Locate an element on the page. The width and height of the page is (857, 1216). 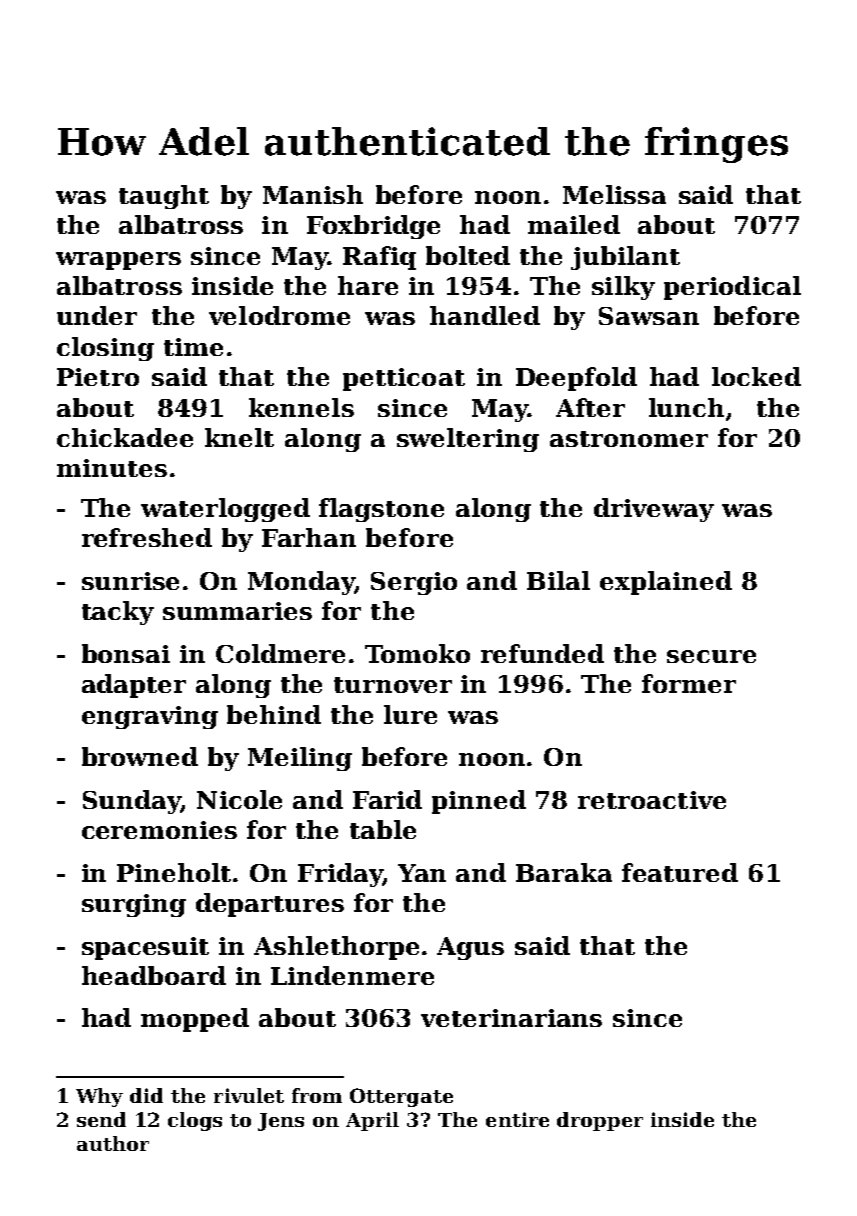
author is located at coordinates (113, 1143).
